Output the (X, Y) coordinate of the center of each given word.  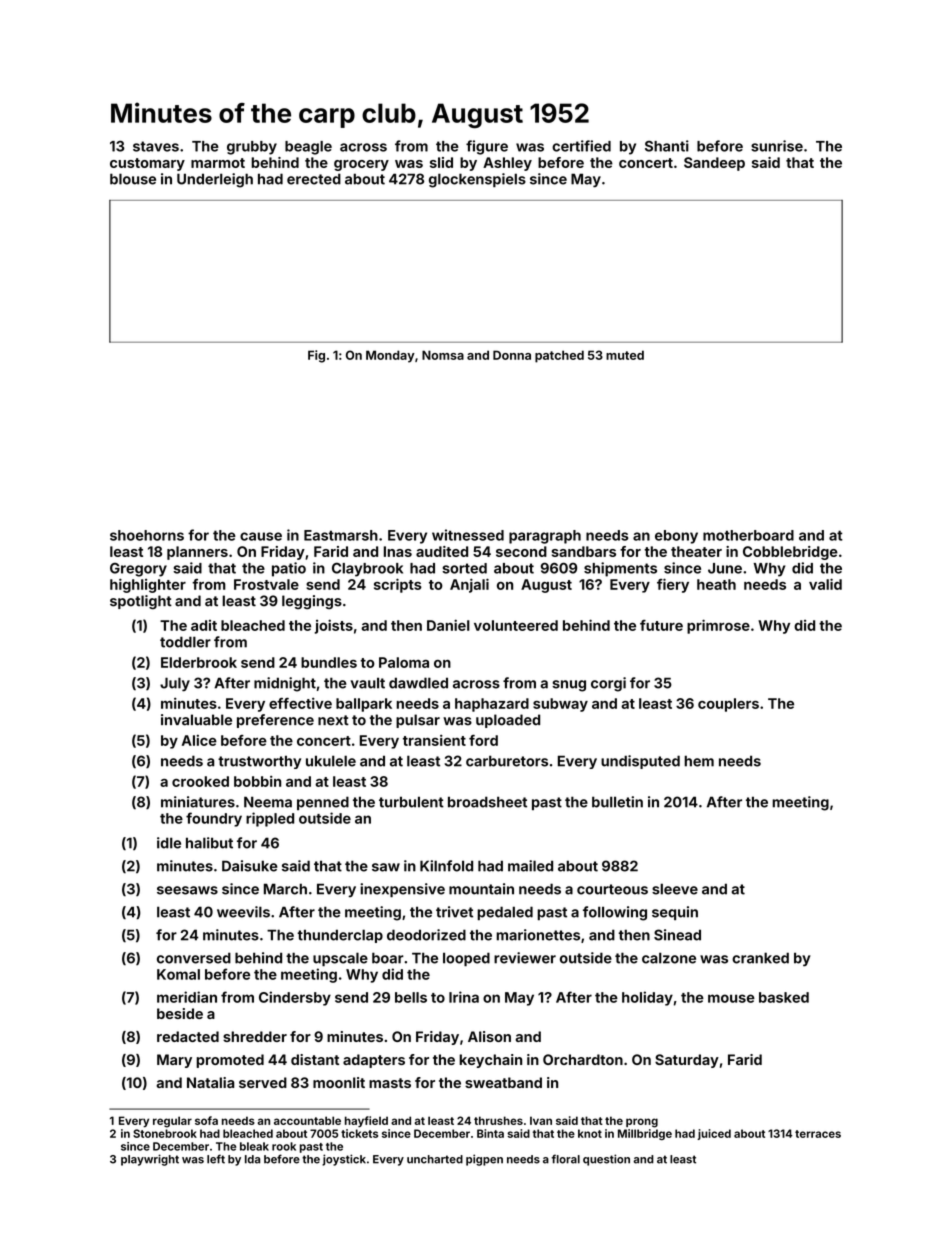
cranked (760, 958)
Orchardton (583, 1059)
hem (699, 761)
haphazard (492, 705)
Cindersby (295, 998)
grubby (252, 148)
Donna (512, 355)
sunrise (777, 146)
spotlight (141, 602)
